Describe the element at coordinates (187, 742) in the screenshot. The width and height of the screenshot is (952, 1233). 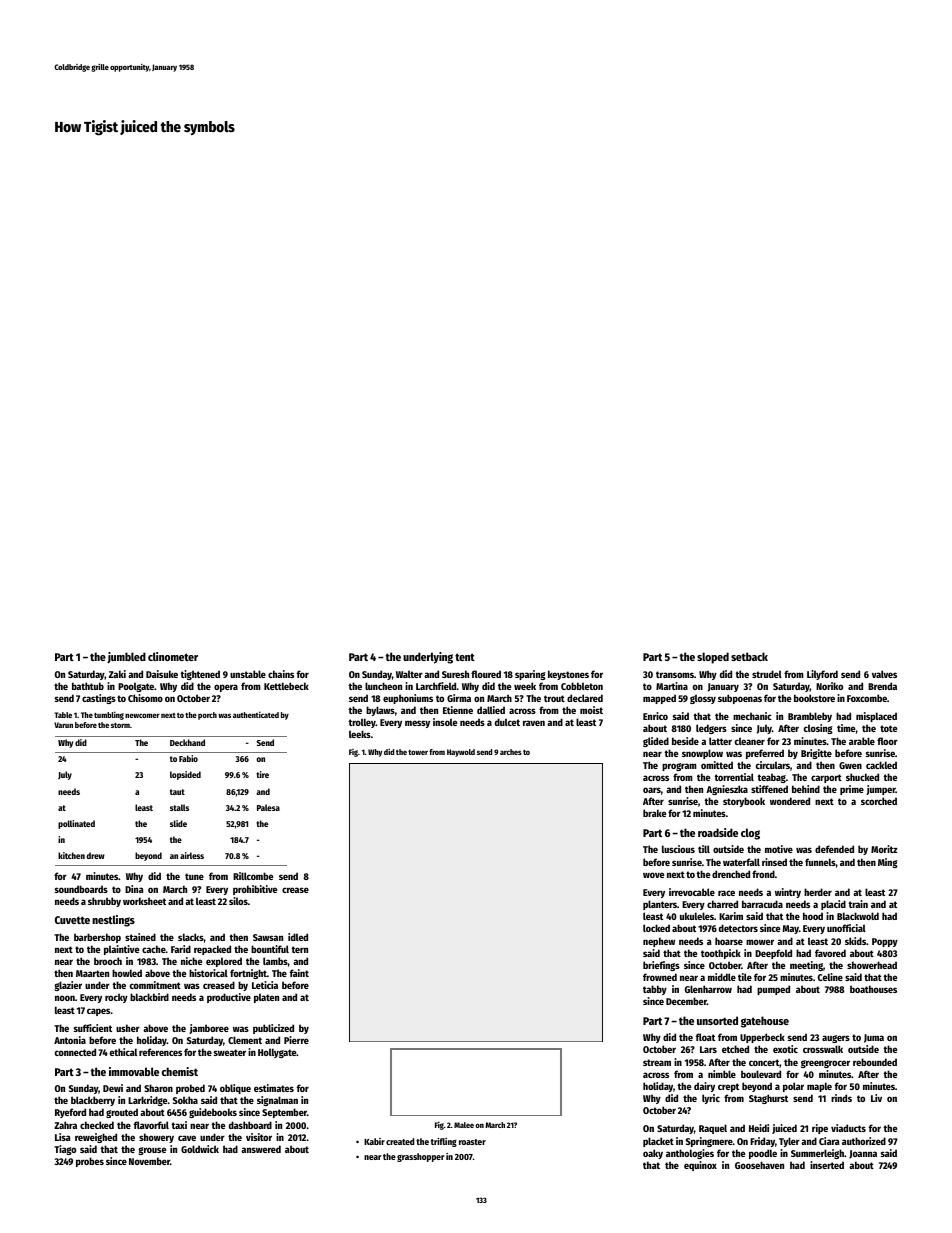
I see `Deckhand` at that location.
